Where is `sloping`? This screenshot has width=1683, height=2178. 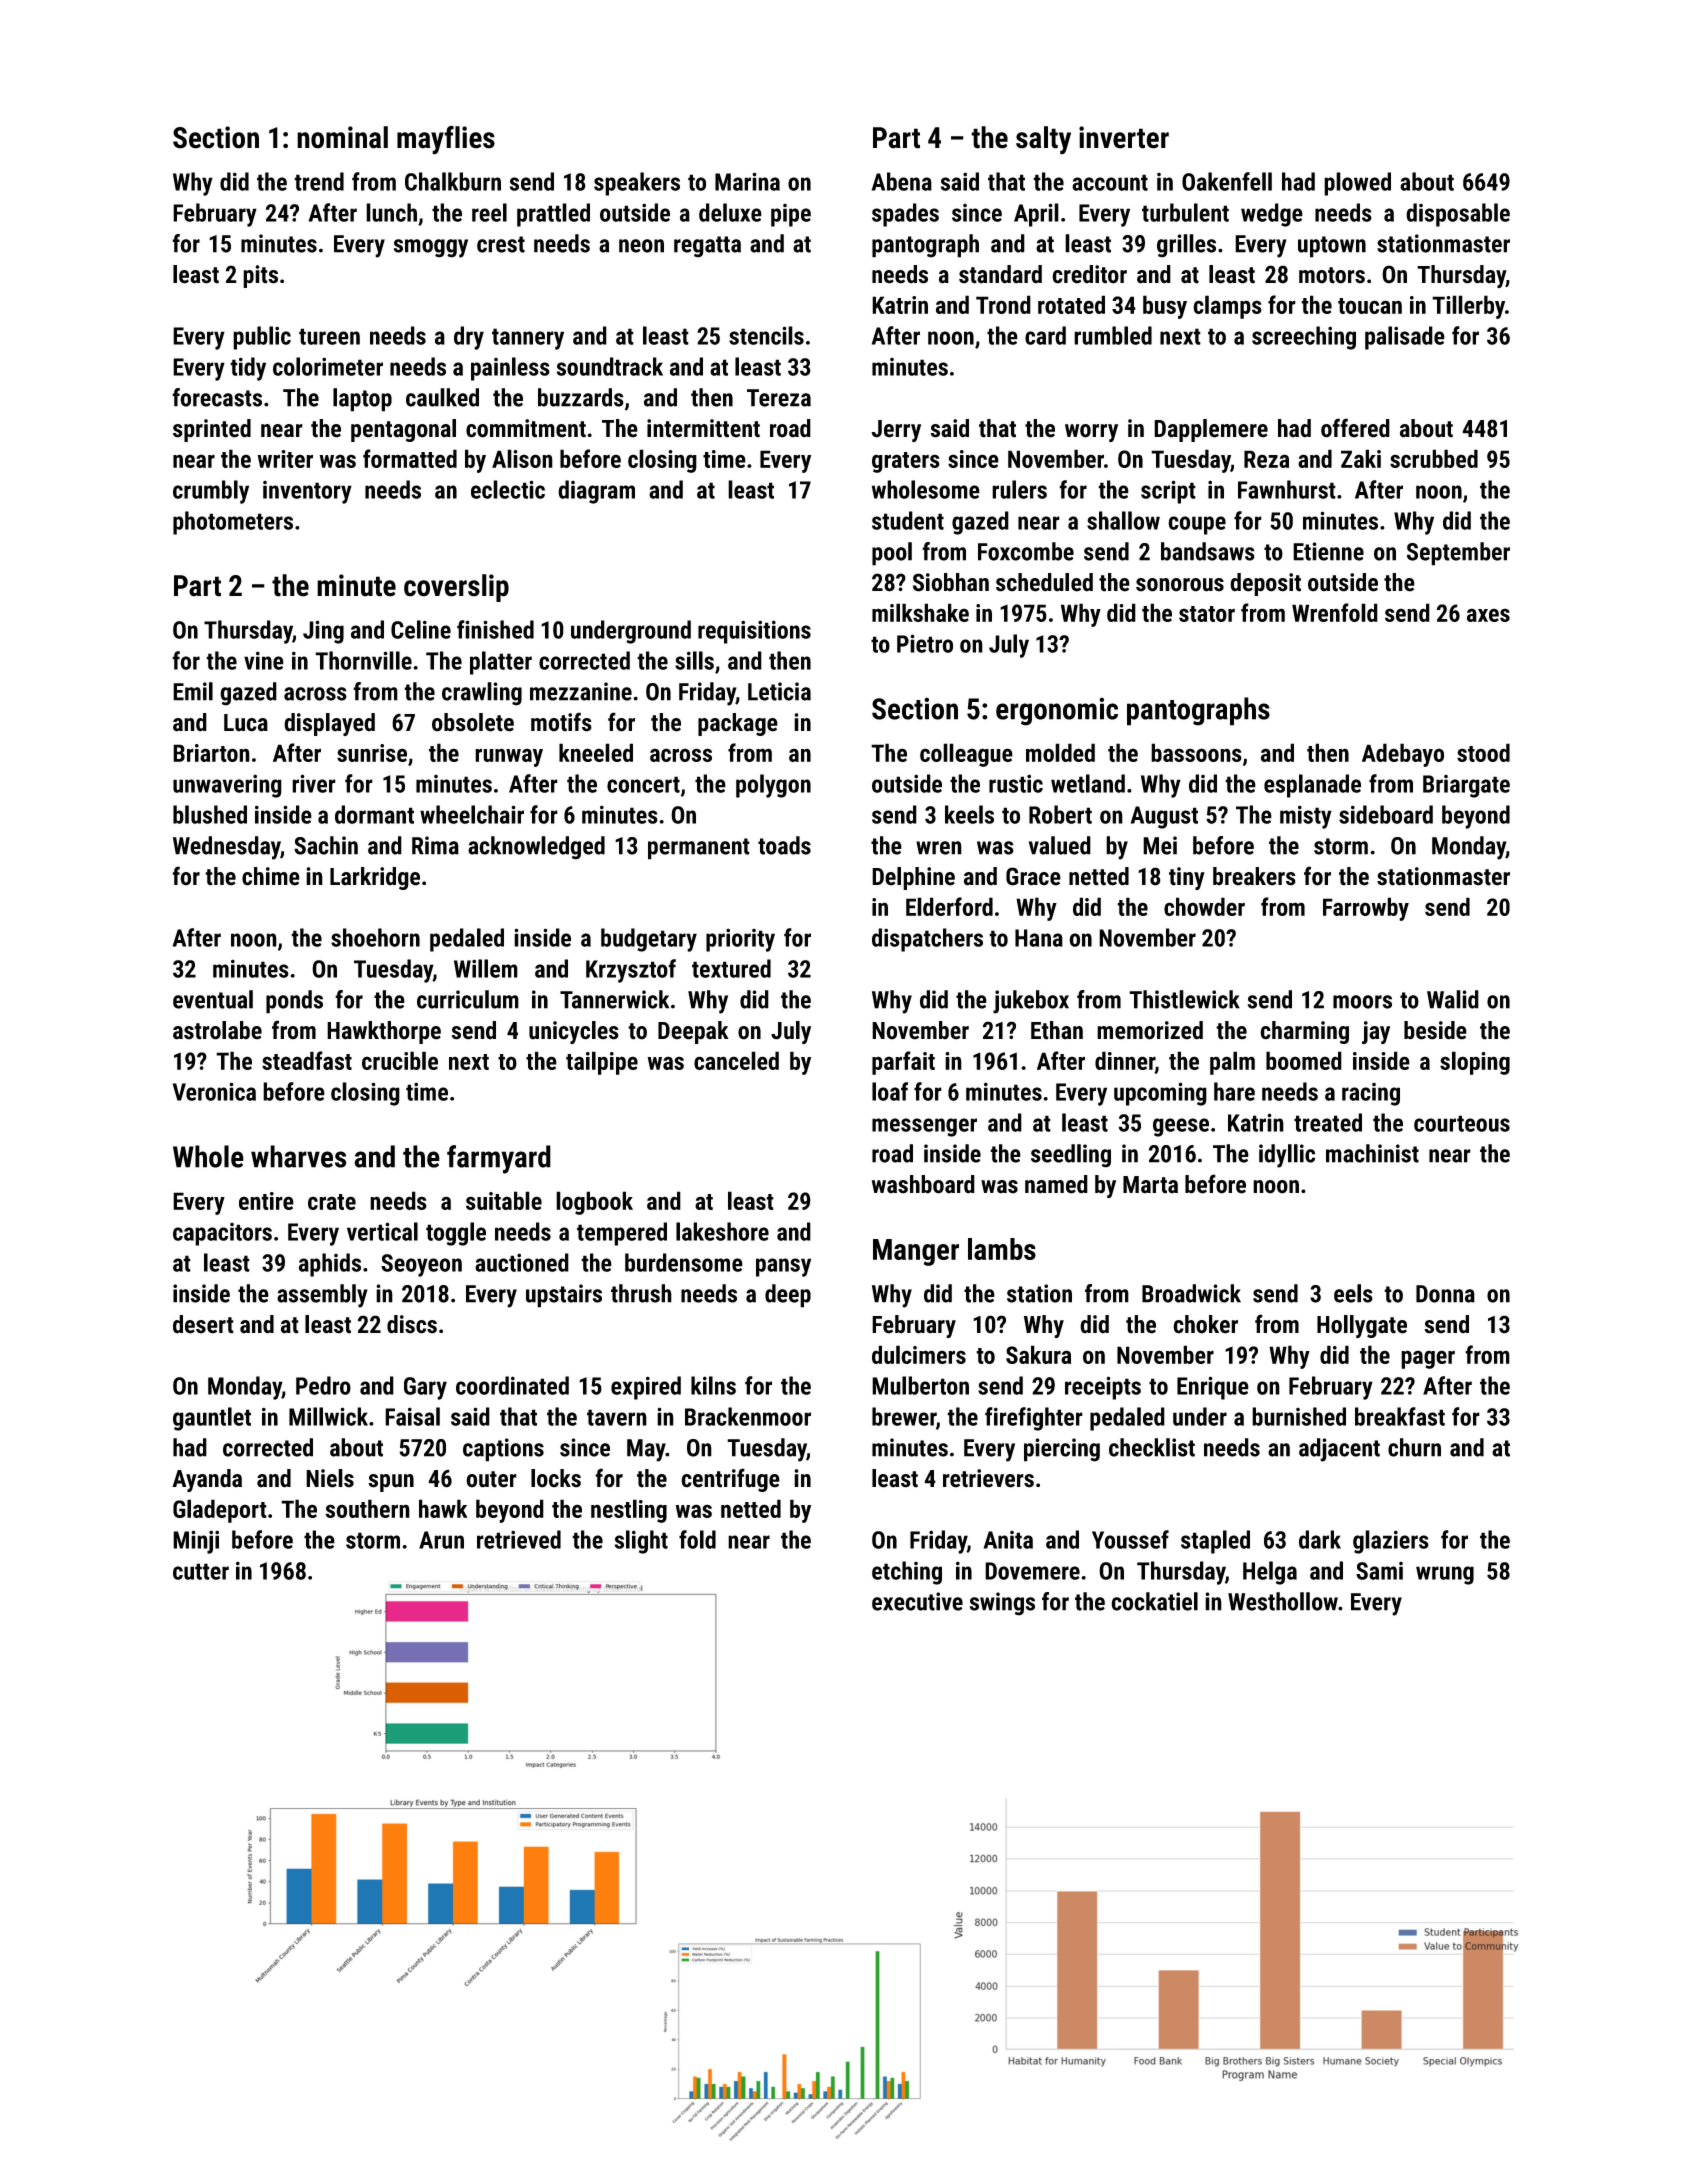 sloping is located at coordinates (1475, 1063).
